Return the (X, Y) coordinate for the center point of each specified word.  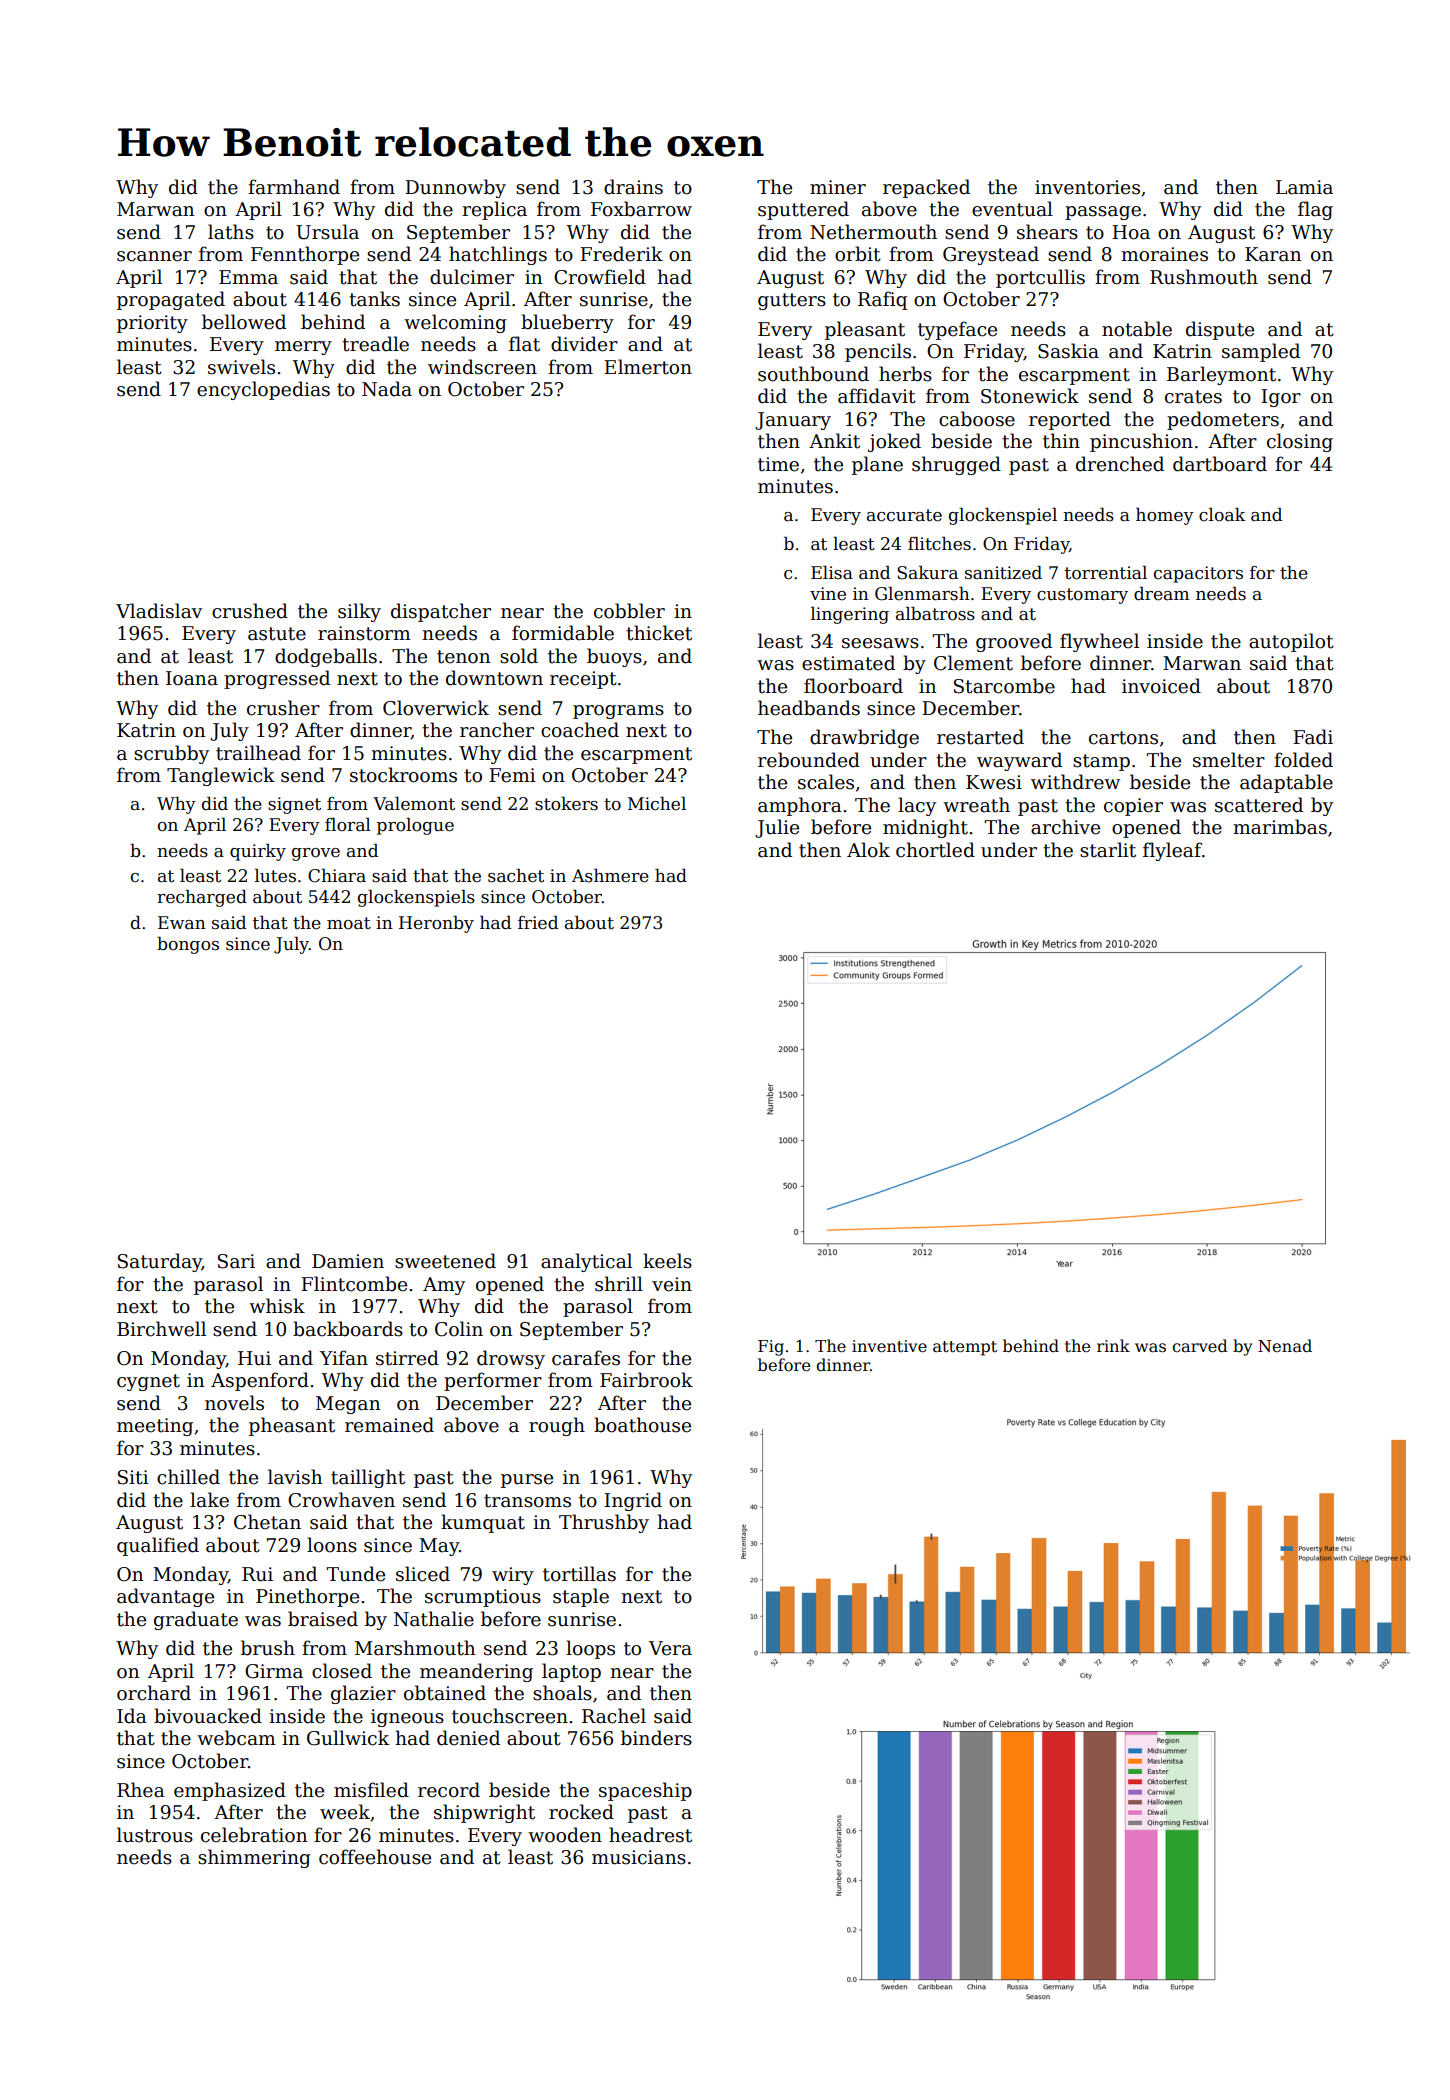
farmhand (294, 187)
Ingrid (633, 1501)
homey (1165, 516)
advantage (165, 1597)
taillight (368, 1478)
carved (1200, 1346)
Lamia (1304, 187)
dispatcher (441, 612)
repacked (926, 188)
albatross (935, 614)
